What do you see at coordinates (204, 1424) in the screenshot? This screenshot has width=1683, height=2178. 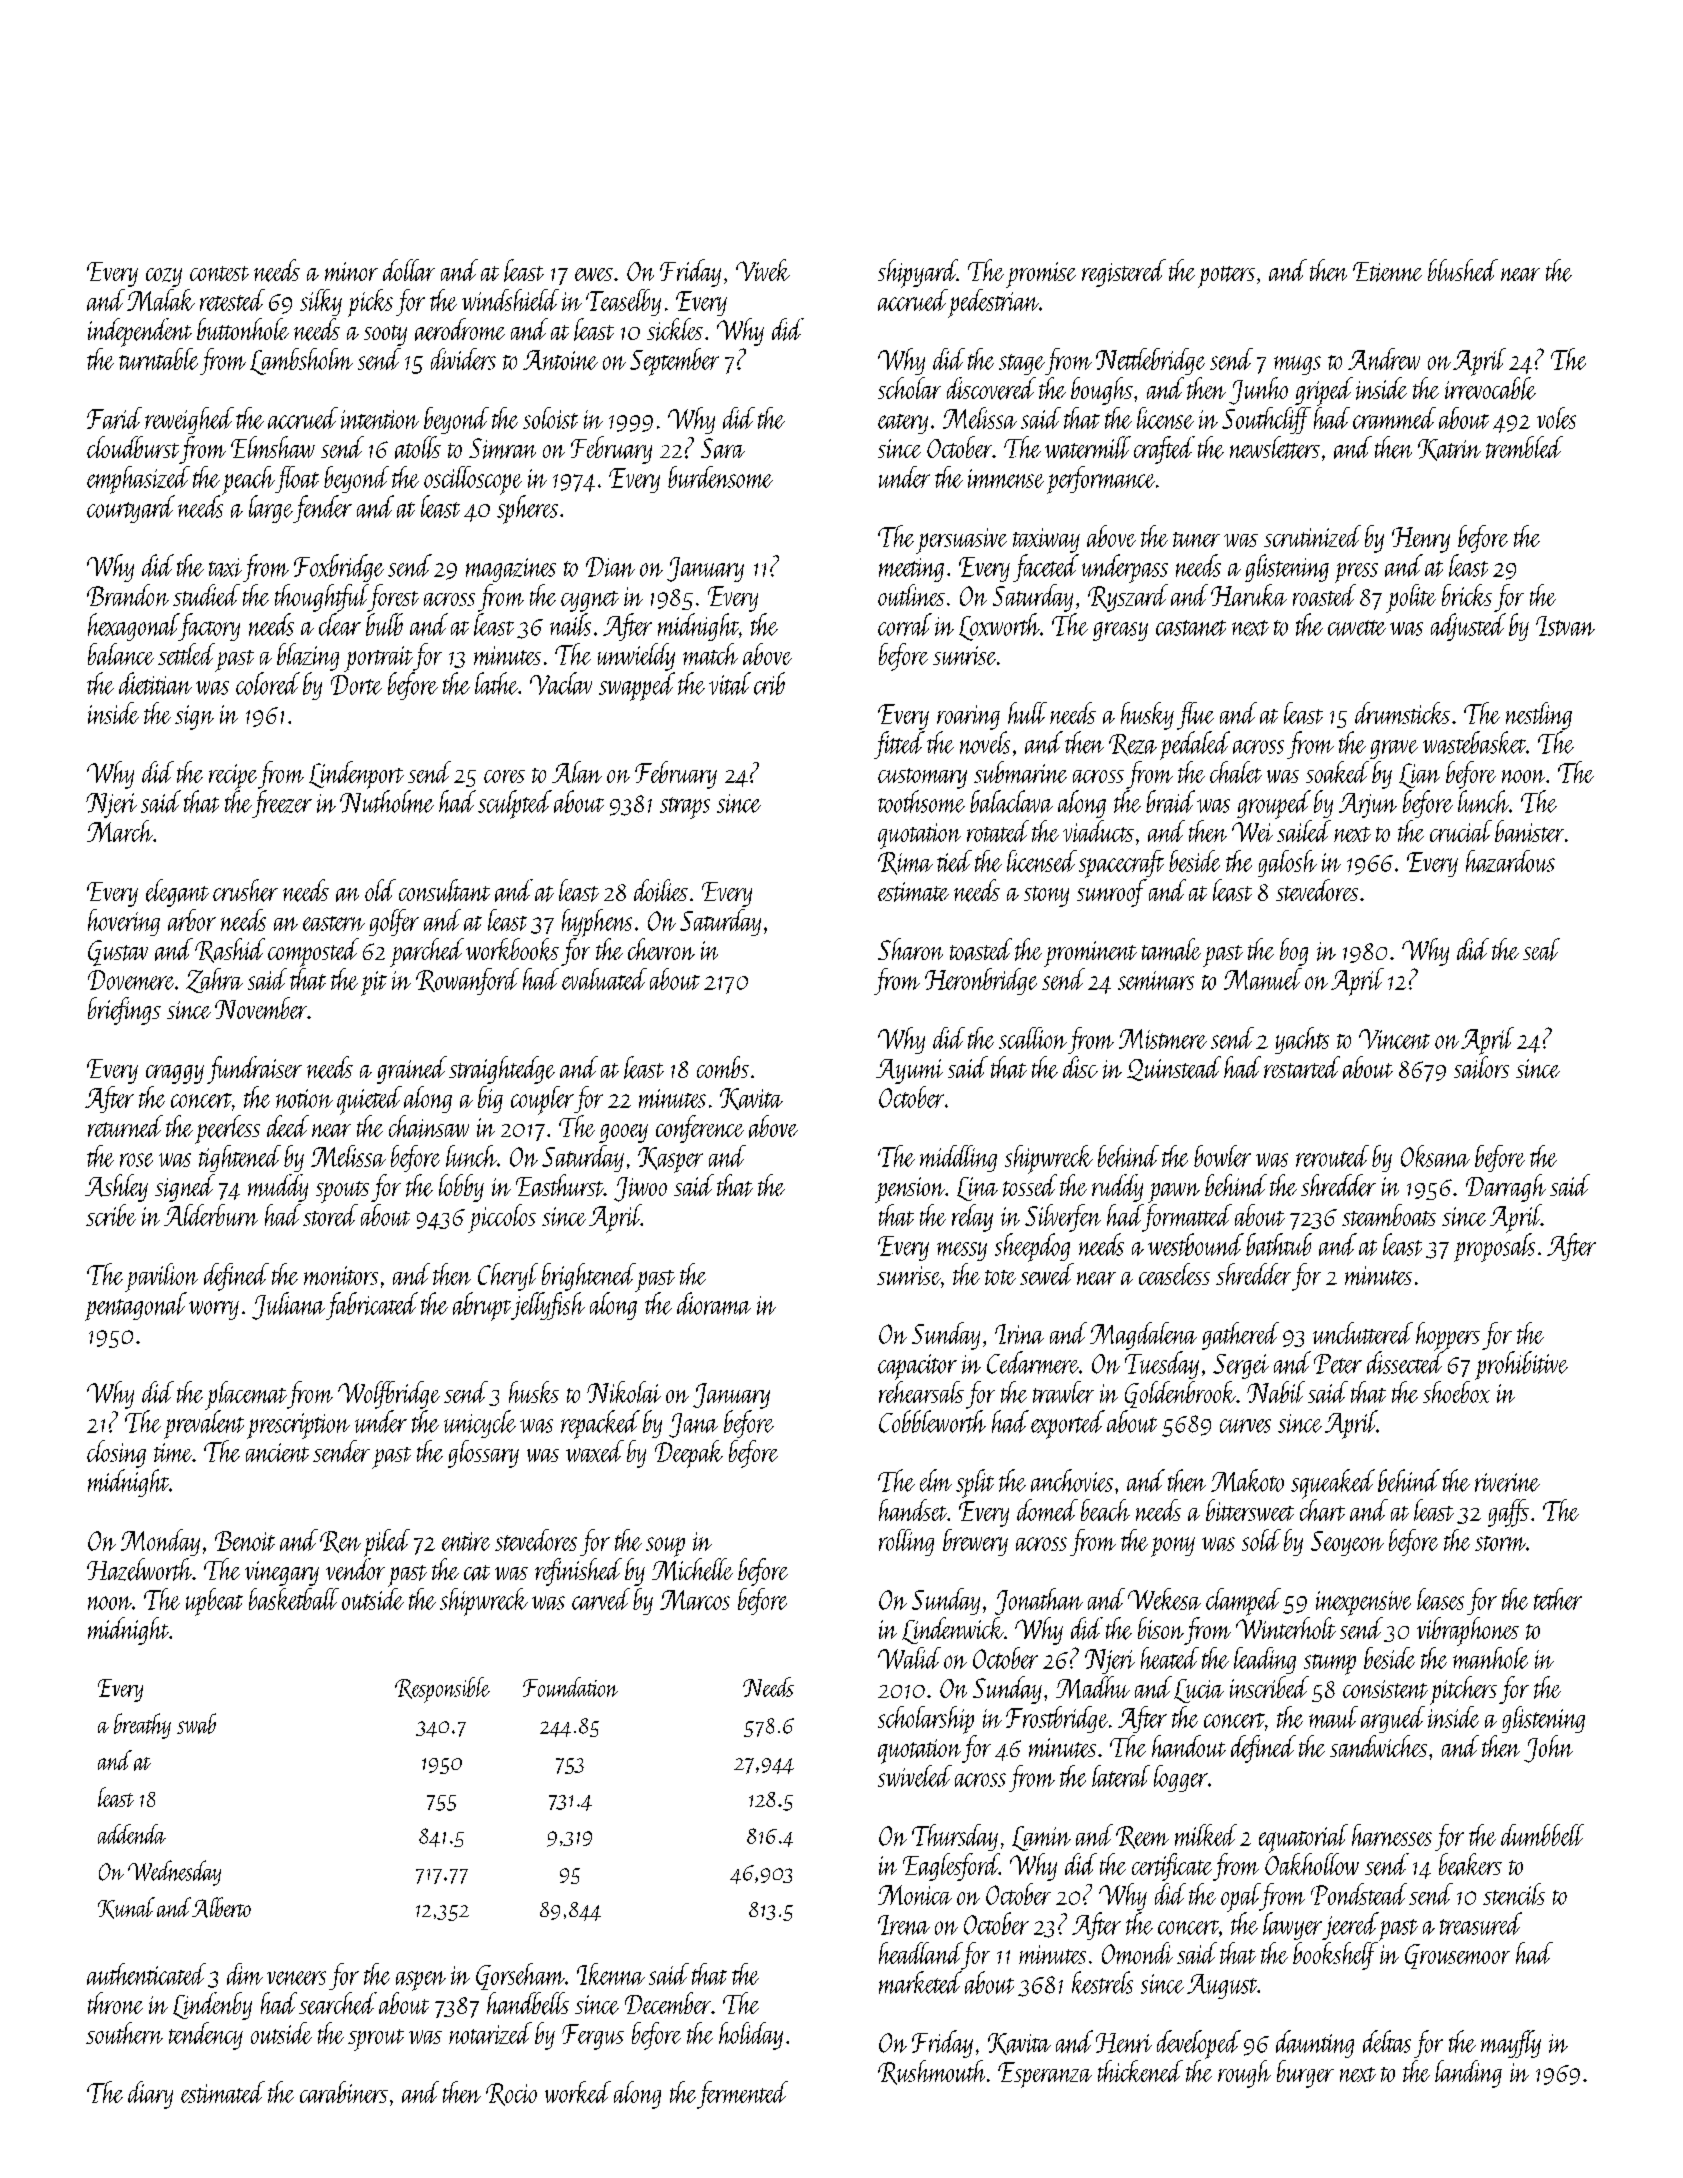 I see `prevalent` at bounding box center [204, 1424].
